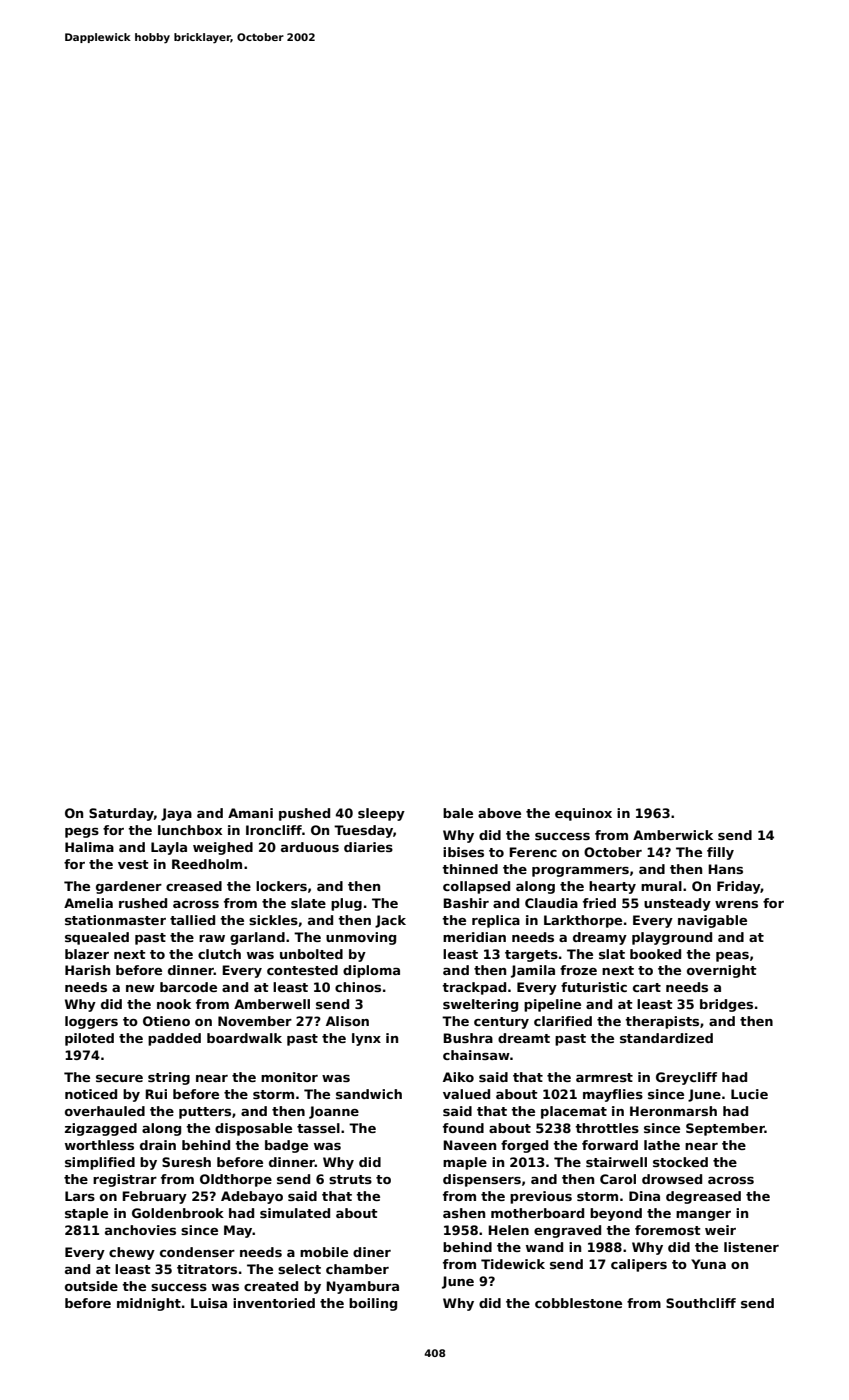 The width and height of the page is (849, 1400). Describe the element at coordinates (253, 1129) in the page. I see `disposable` at that location.
